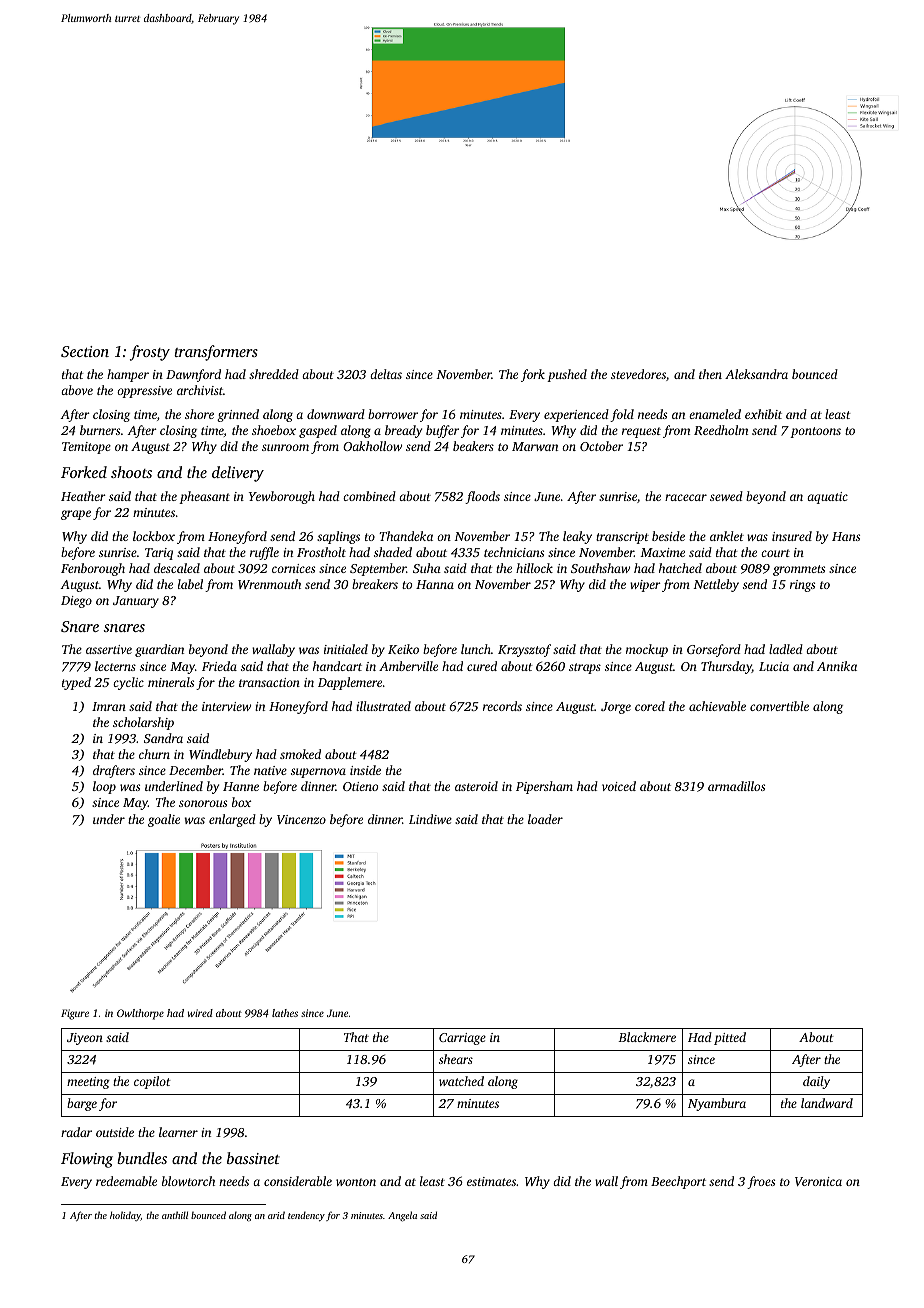  I want to click on then, so click(710, 374).
